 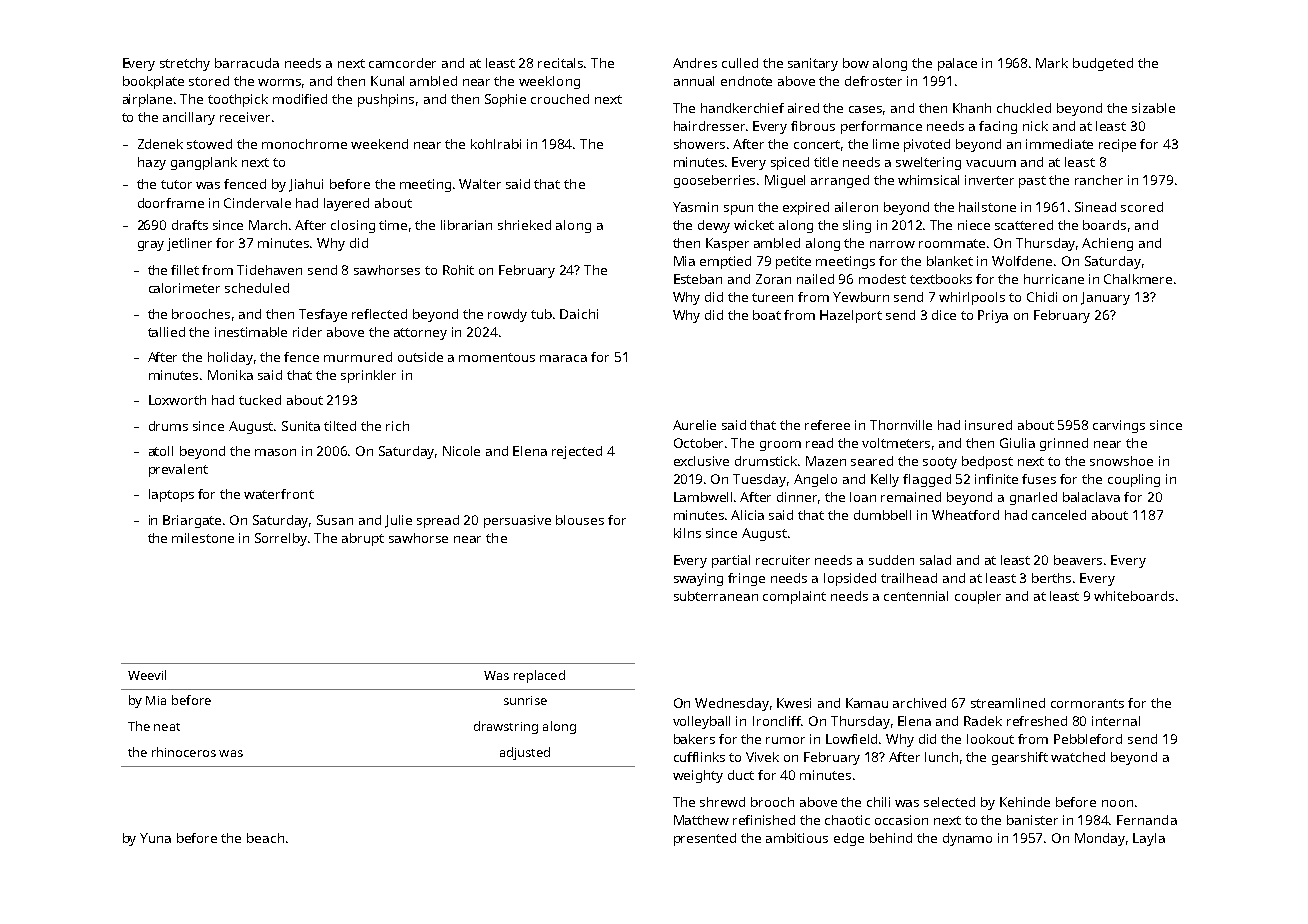 I want to click on beach, so click(x=265, y=838).
